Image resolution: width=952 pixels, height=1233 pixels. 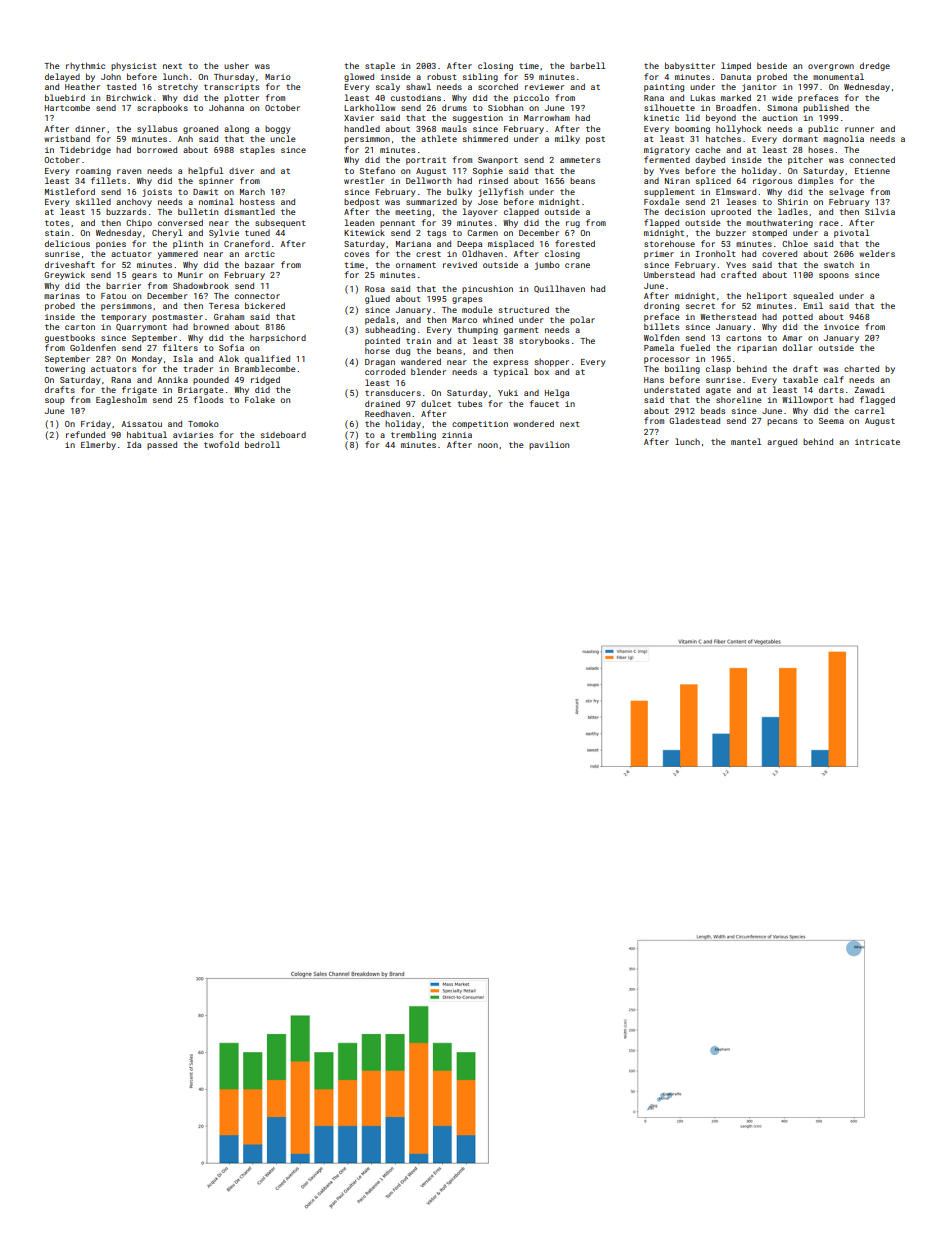 I want to click on pedals, so click(x=380, y=320).
